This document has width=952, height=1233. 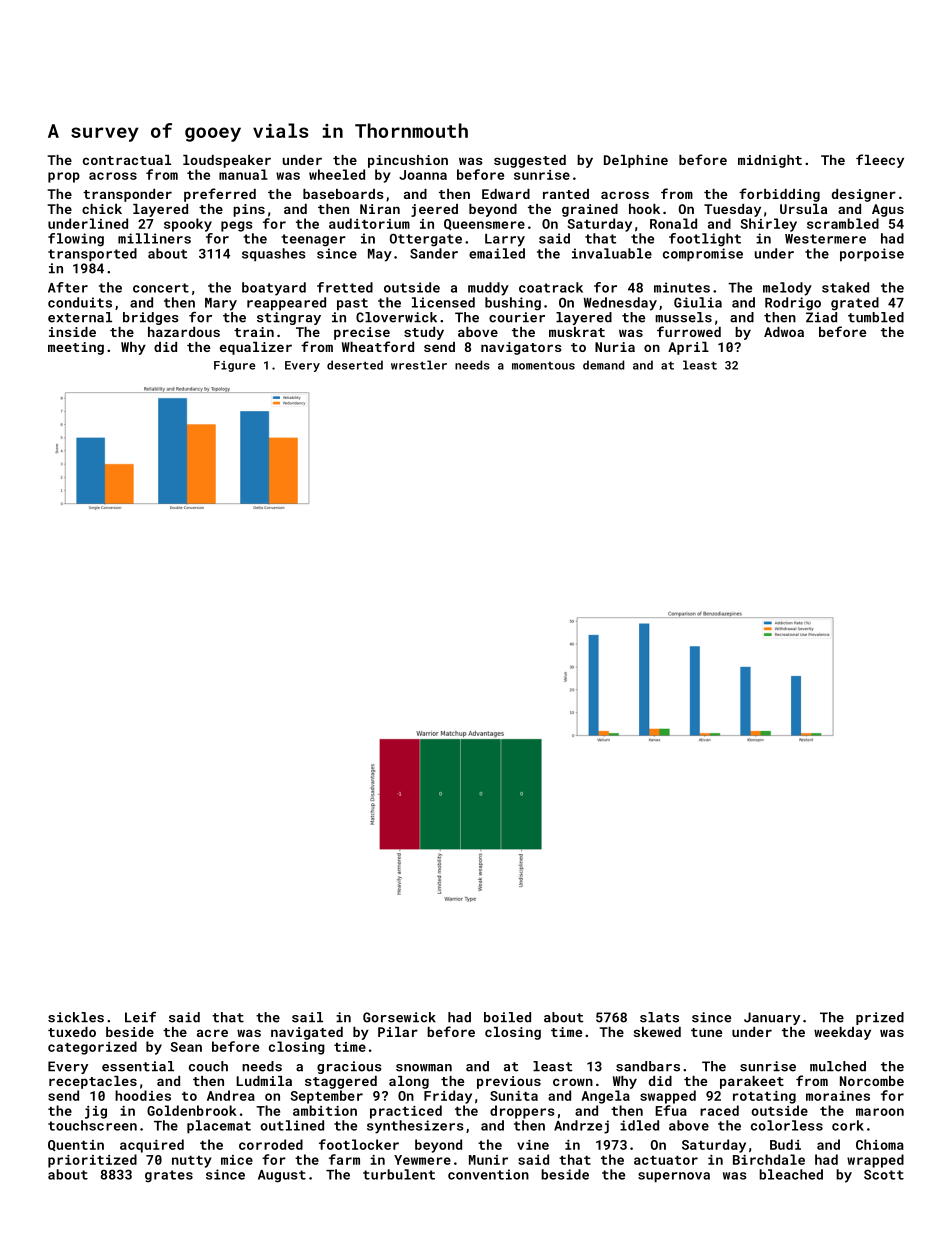 What do you see at coordinates (227, 161) in the document?
I see `loudspeaker` at bounding box center [227, 161].
